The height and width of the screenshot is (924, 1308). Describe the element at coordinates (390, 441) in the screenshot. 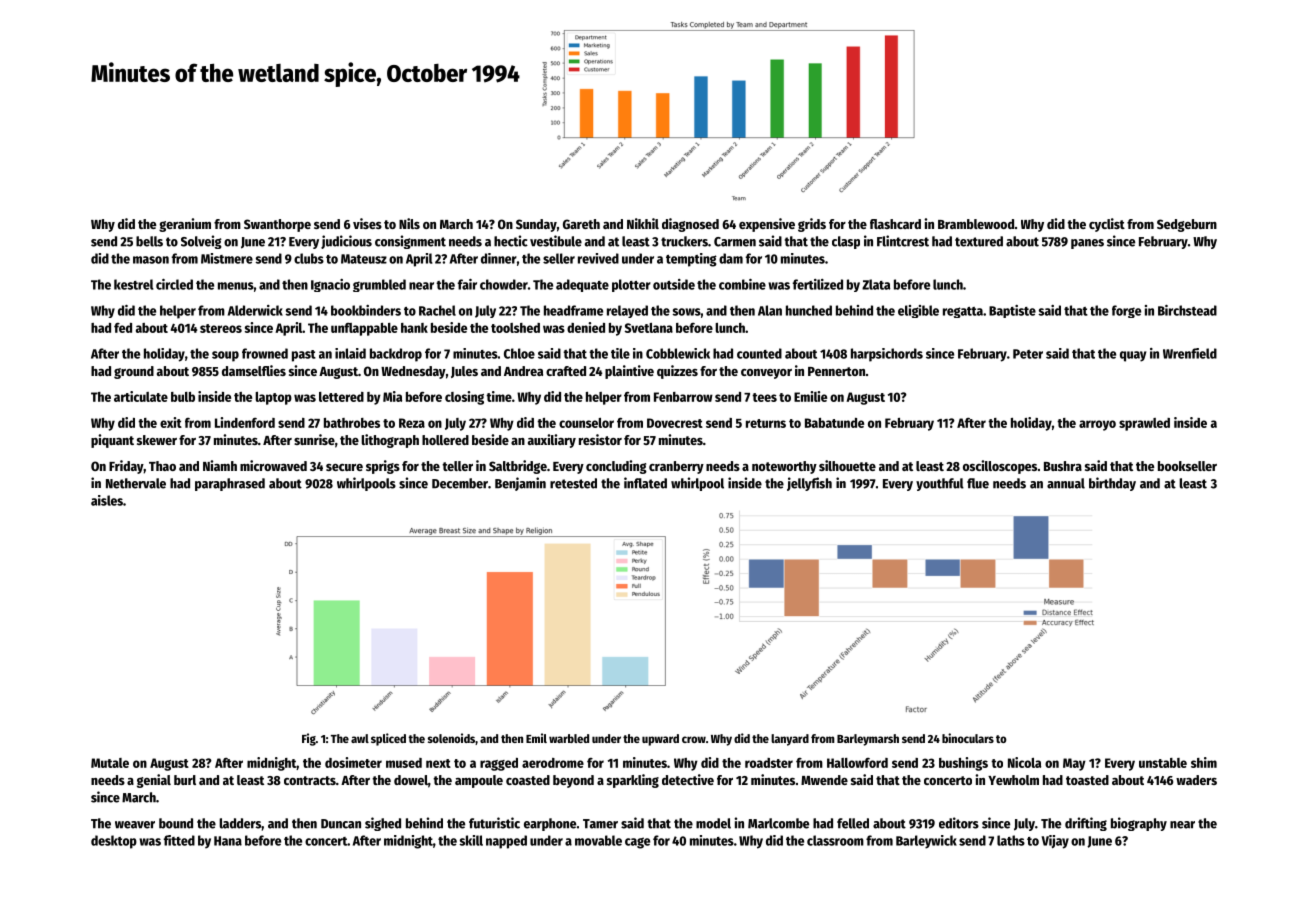

I see `lithograph` at that location.
